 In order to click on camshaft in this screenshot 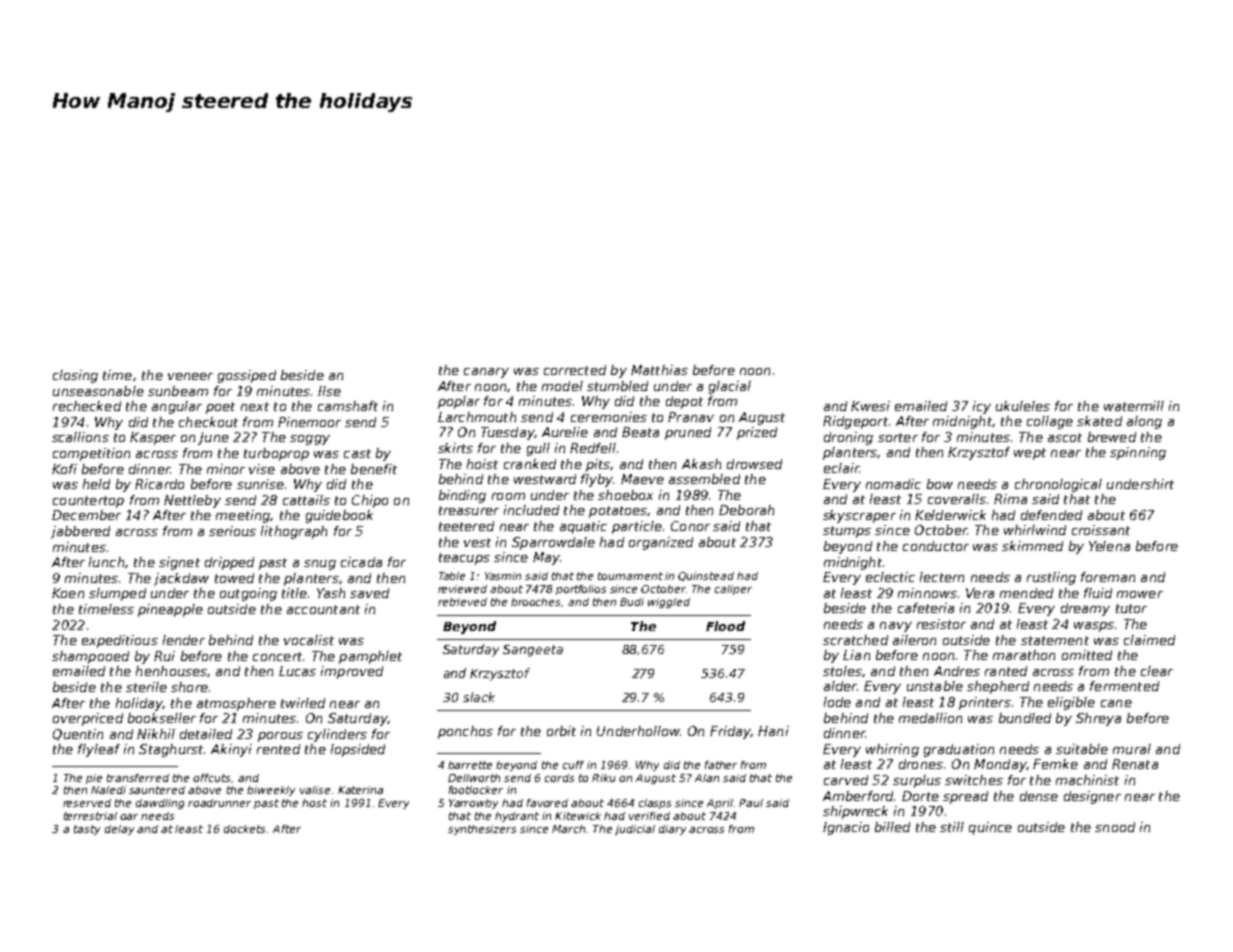, I will do `click(348, 406)`.
